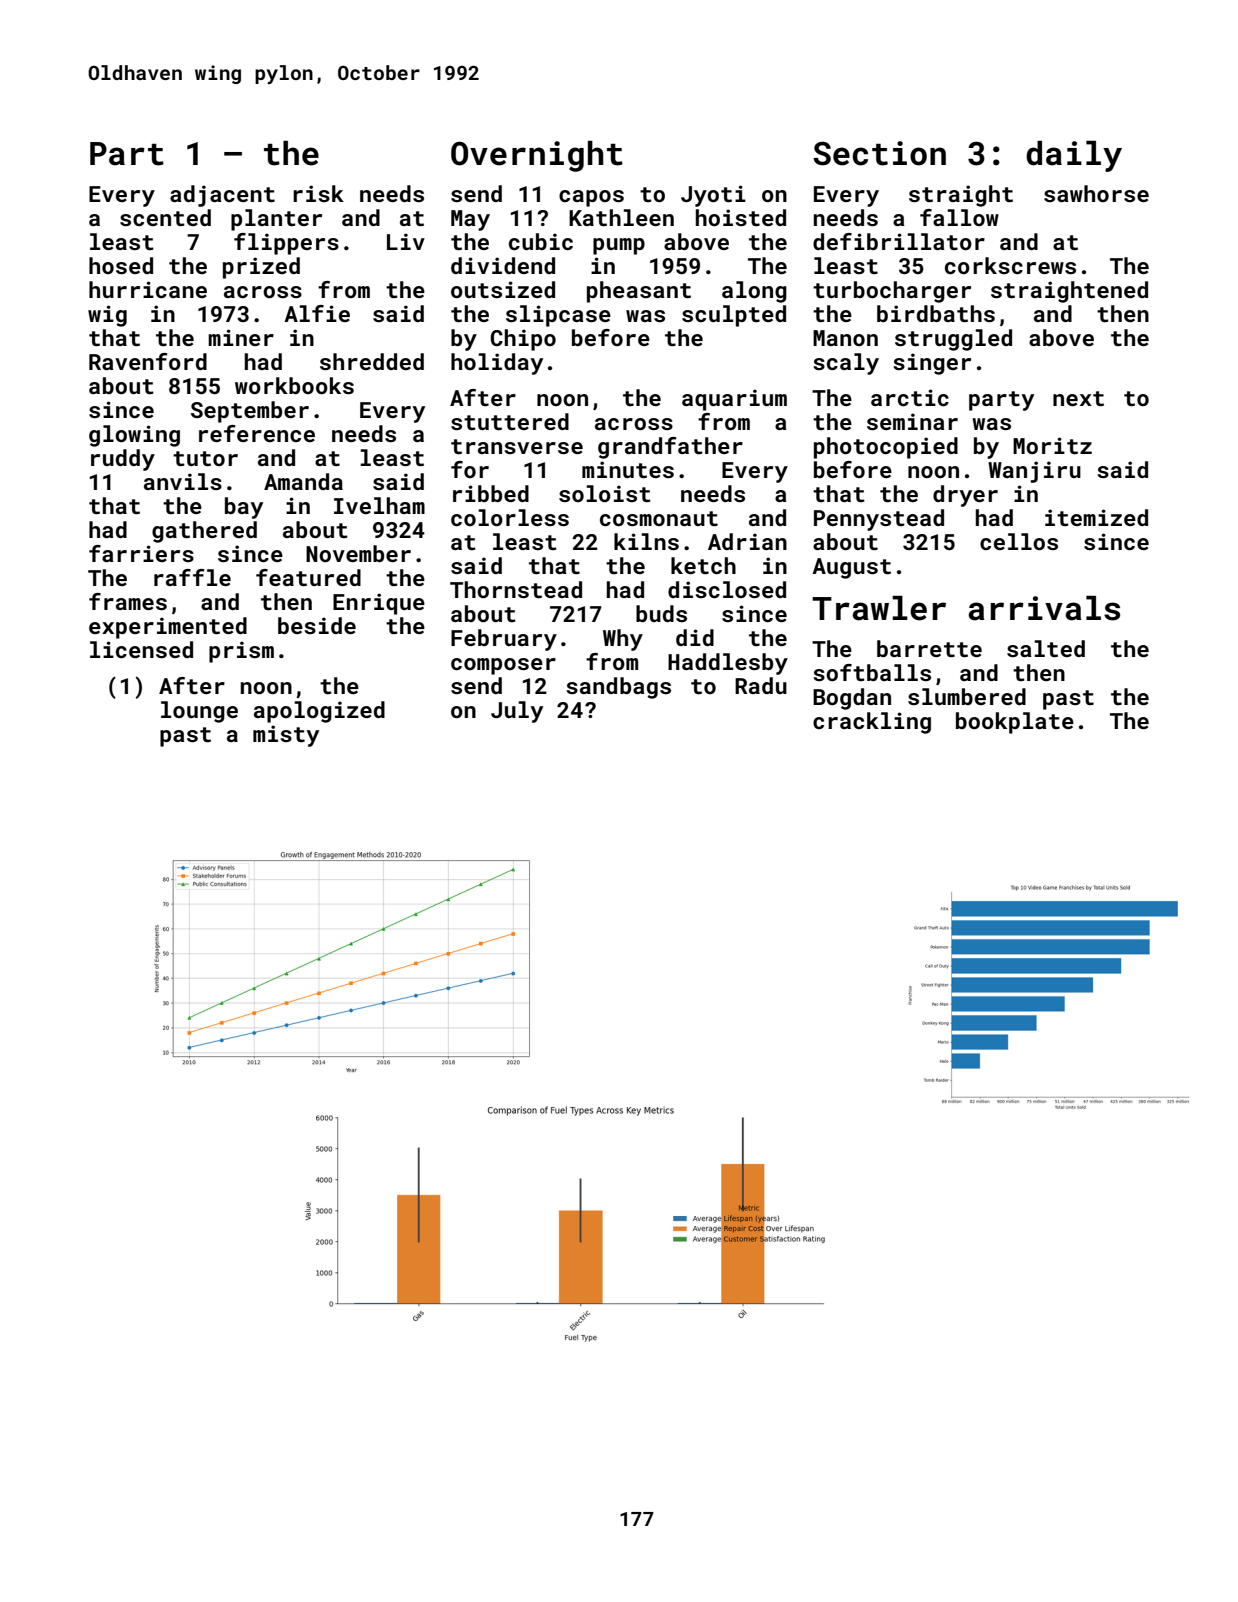  Describe the element at coordinates (1046, 648) in the screenshot. I see `salted` at that location.
